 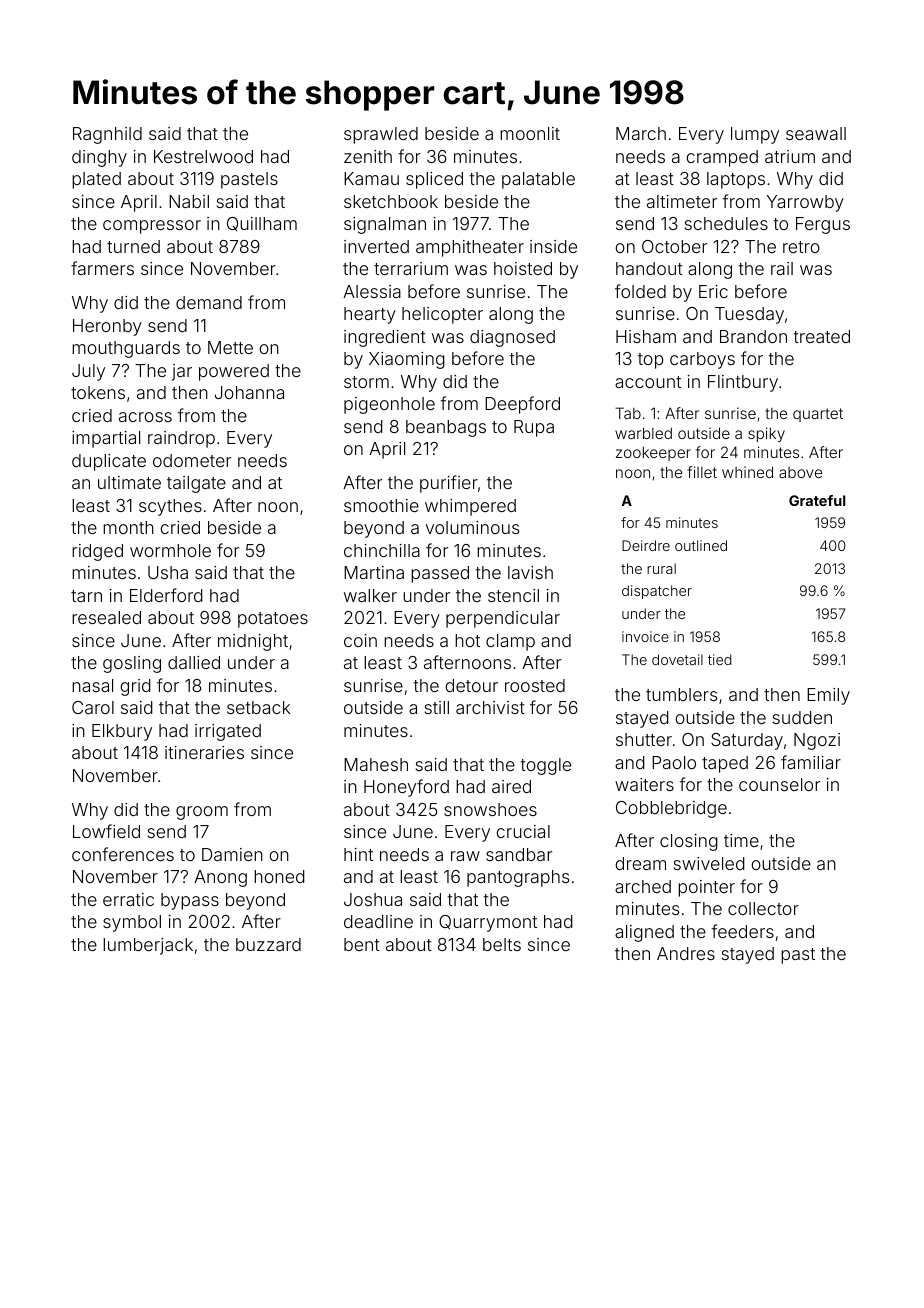 I want to click on Flintbury, so click(x=743, y=383).
